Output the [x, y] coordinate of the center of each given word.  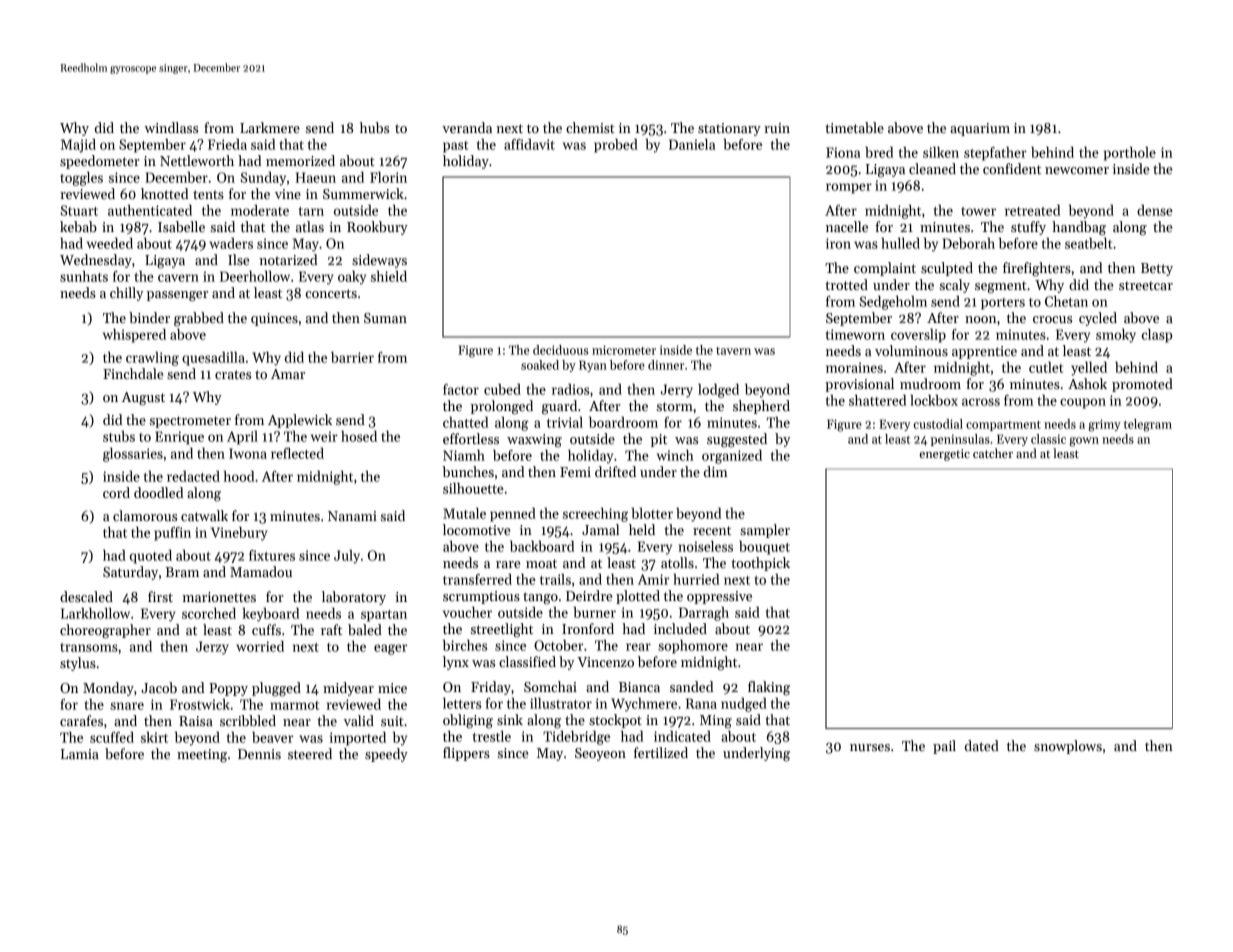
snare [127, 706]
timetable [854, 127]
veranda [467, 127]
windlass [171, 127]
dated [982, 745]
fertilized [661, 752]
